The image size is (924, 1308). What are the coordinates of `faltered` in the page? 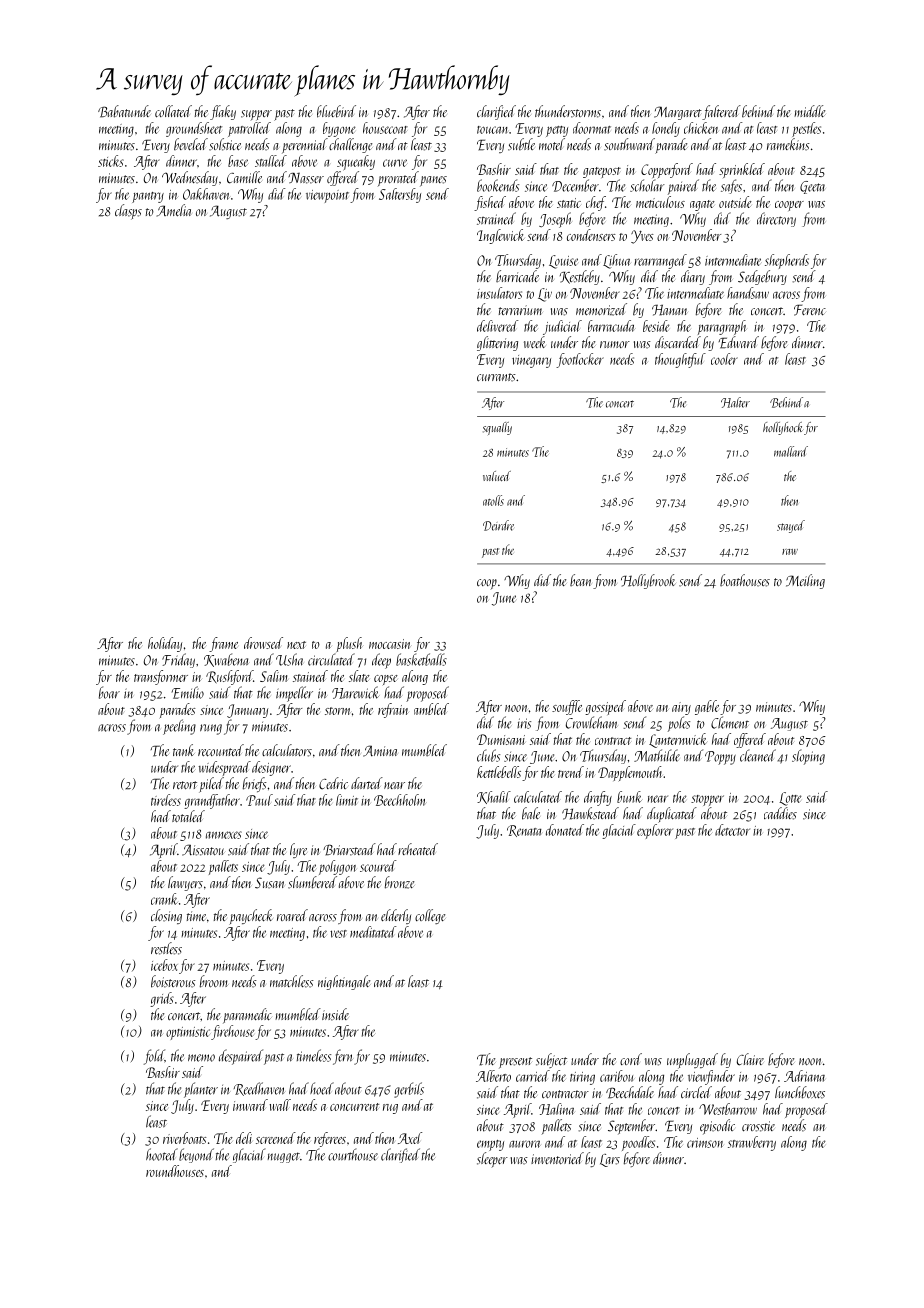 It's located at (721, 112).
